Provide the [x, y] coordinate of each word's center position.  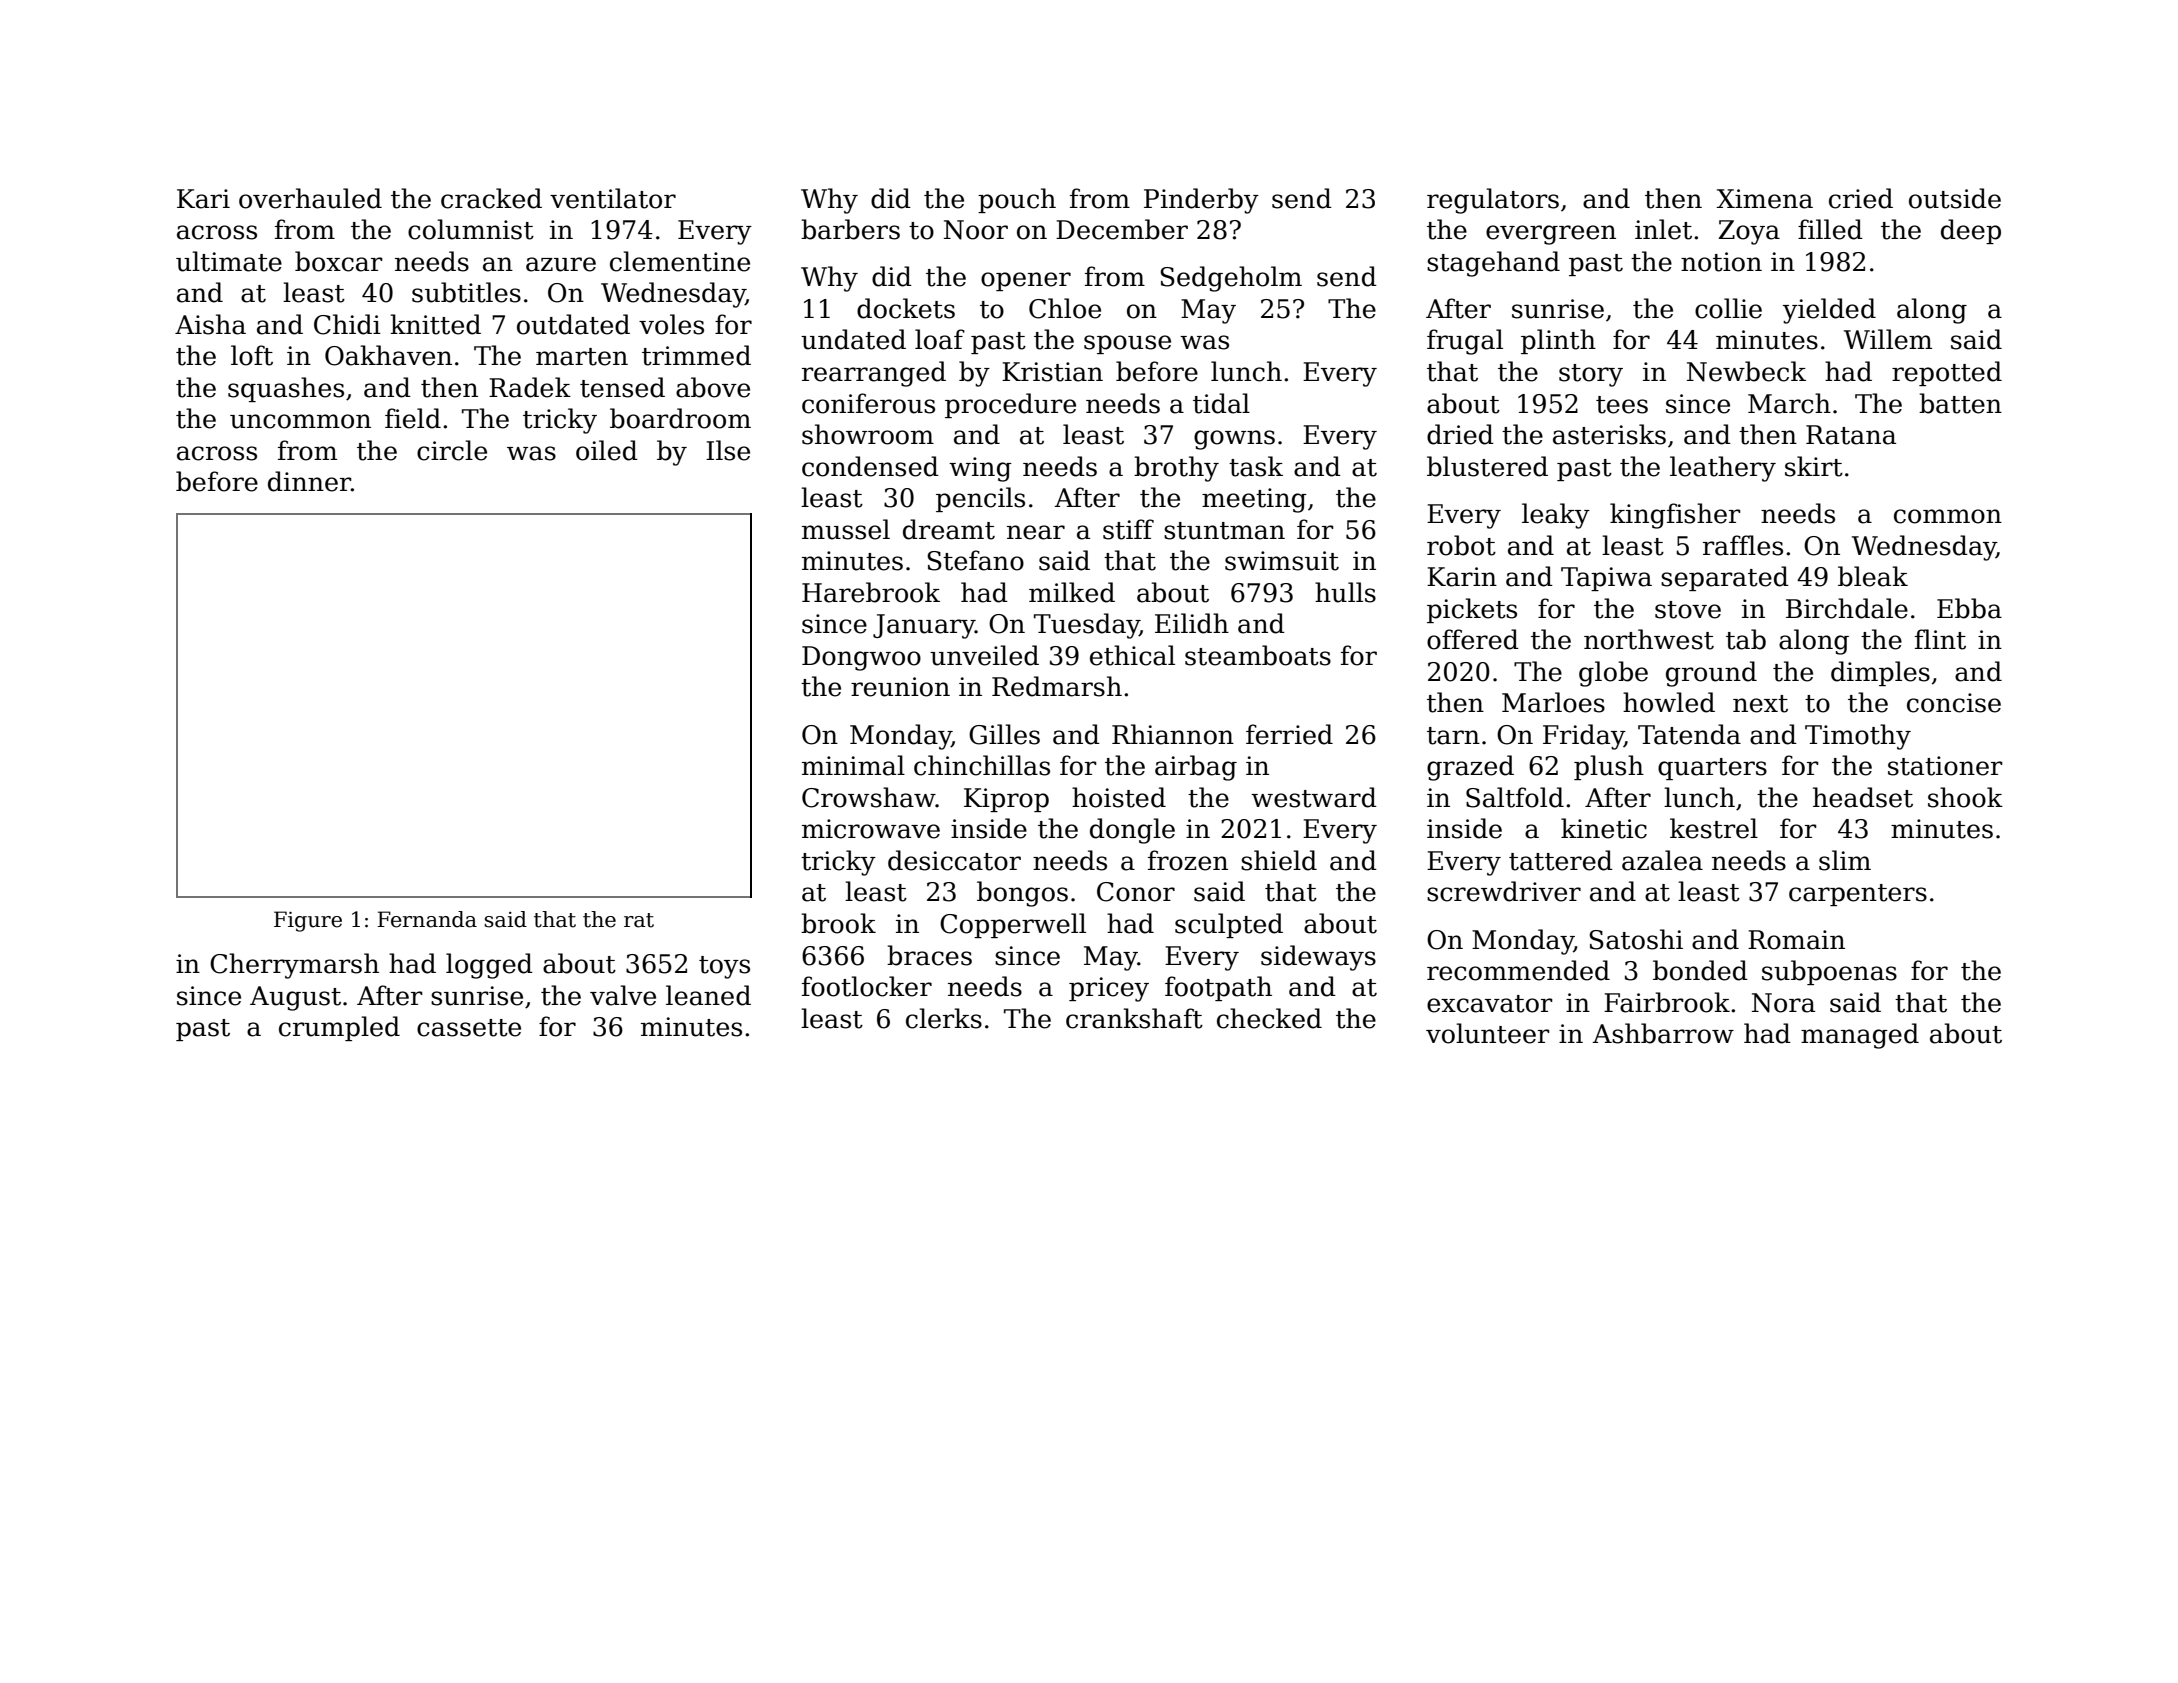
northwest [1649, 639]
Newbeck [1746, 371]
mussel [846, 529]
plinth [1558, 341]
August [295, 998]
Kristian [1052, 372]
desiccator [954, 860]
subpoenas [1829, 972]
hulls [1345, 592]
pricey [1109, 989]
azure [561, 264]
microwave [871, 829]
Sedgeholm [1231, 279]
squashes [286, 389]
